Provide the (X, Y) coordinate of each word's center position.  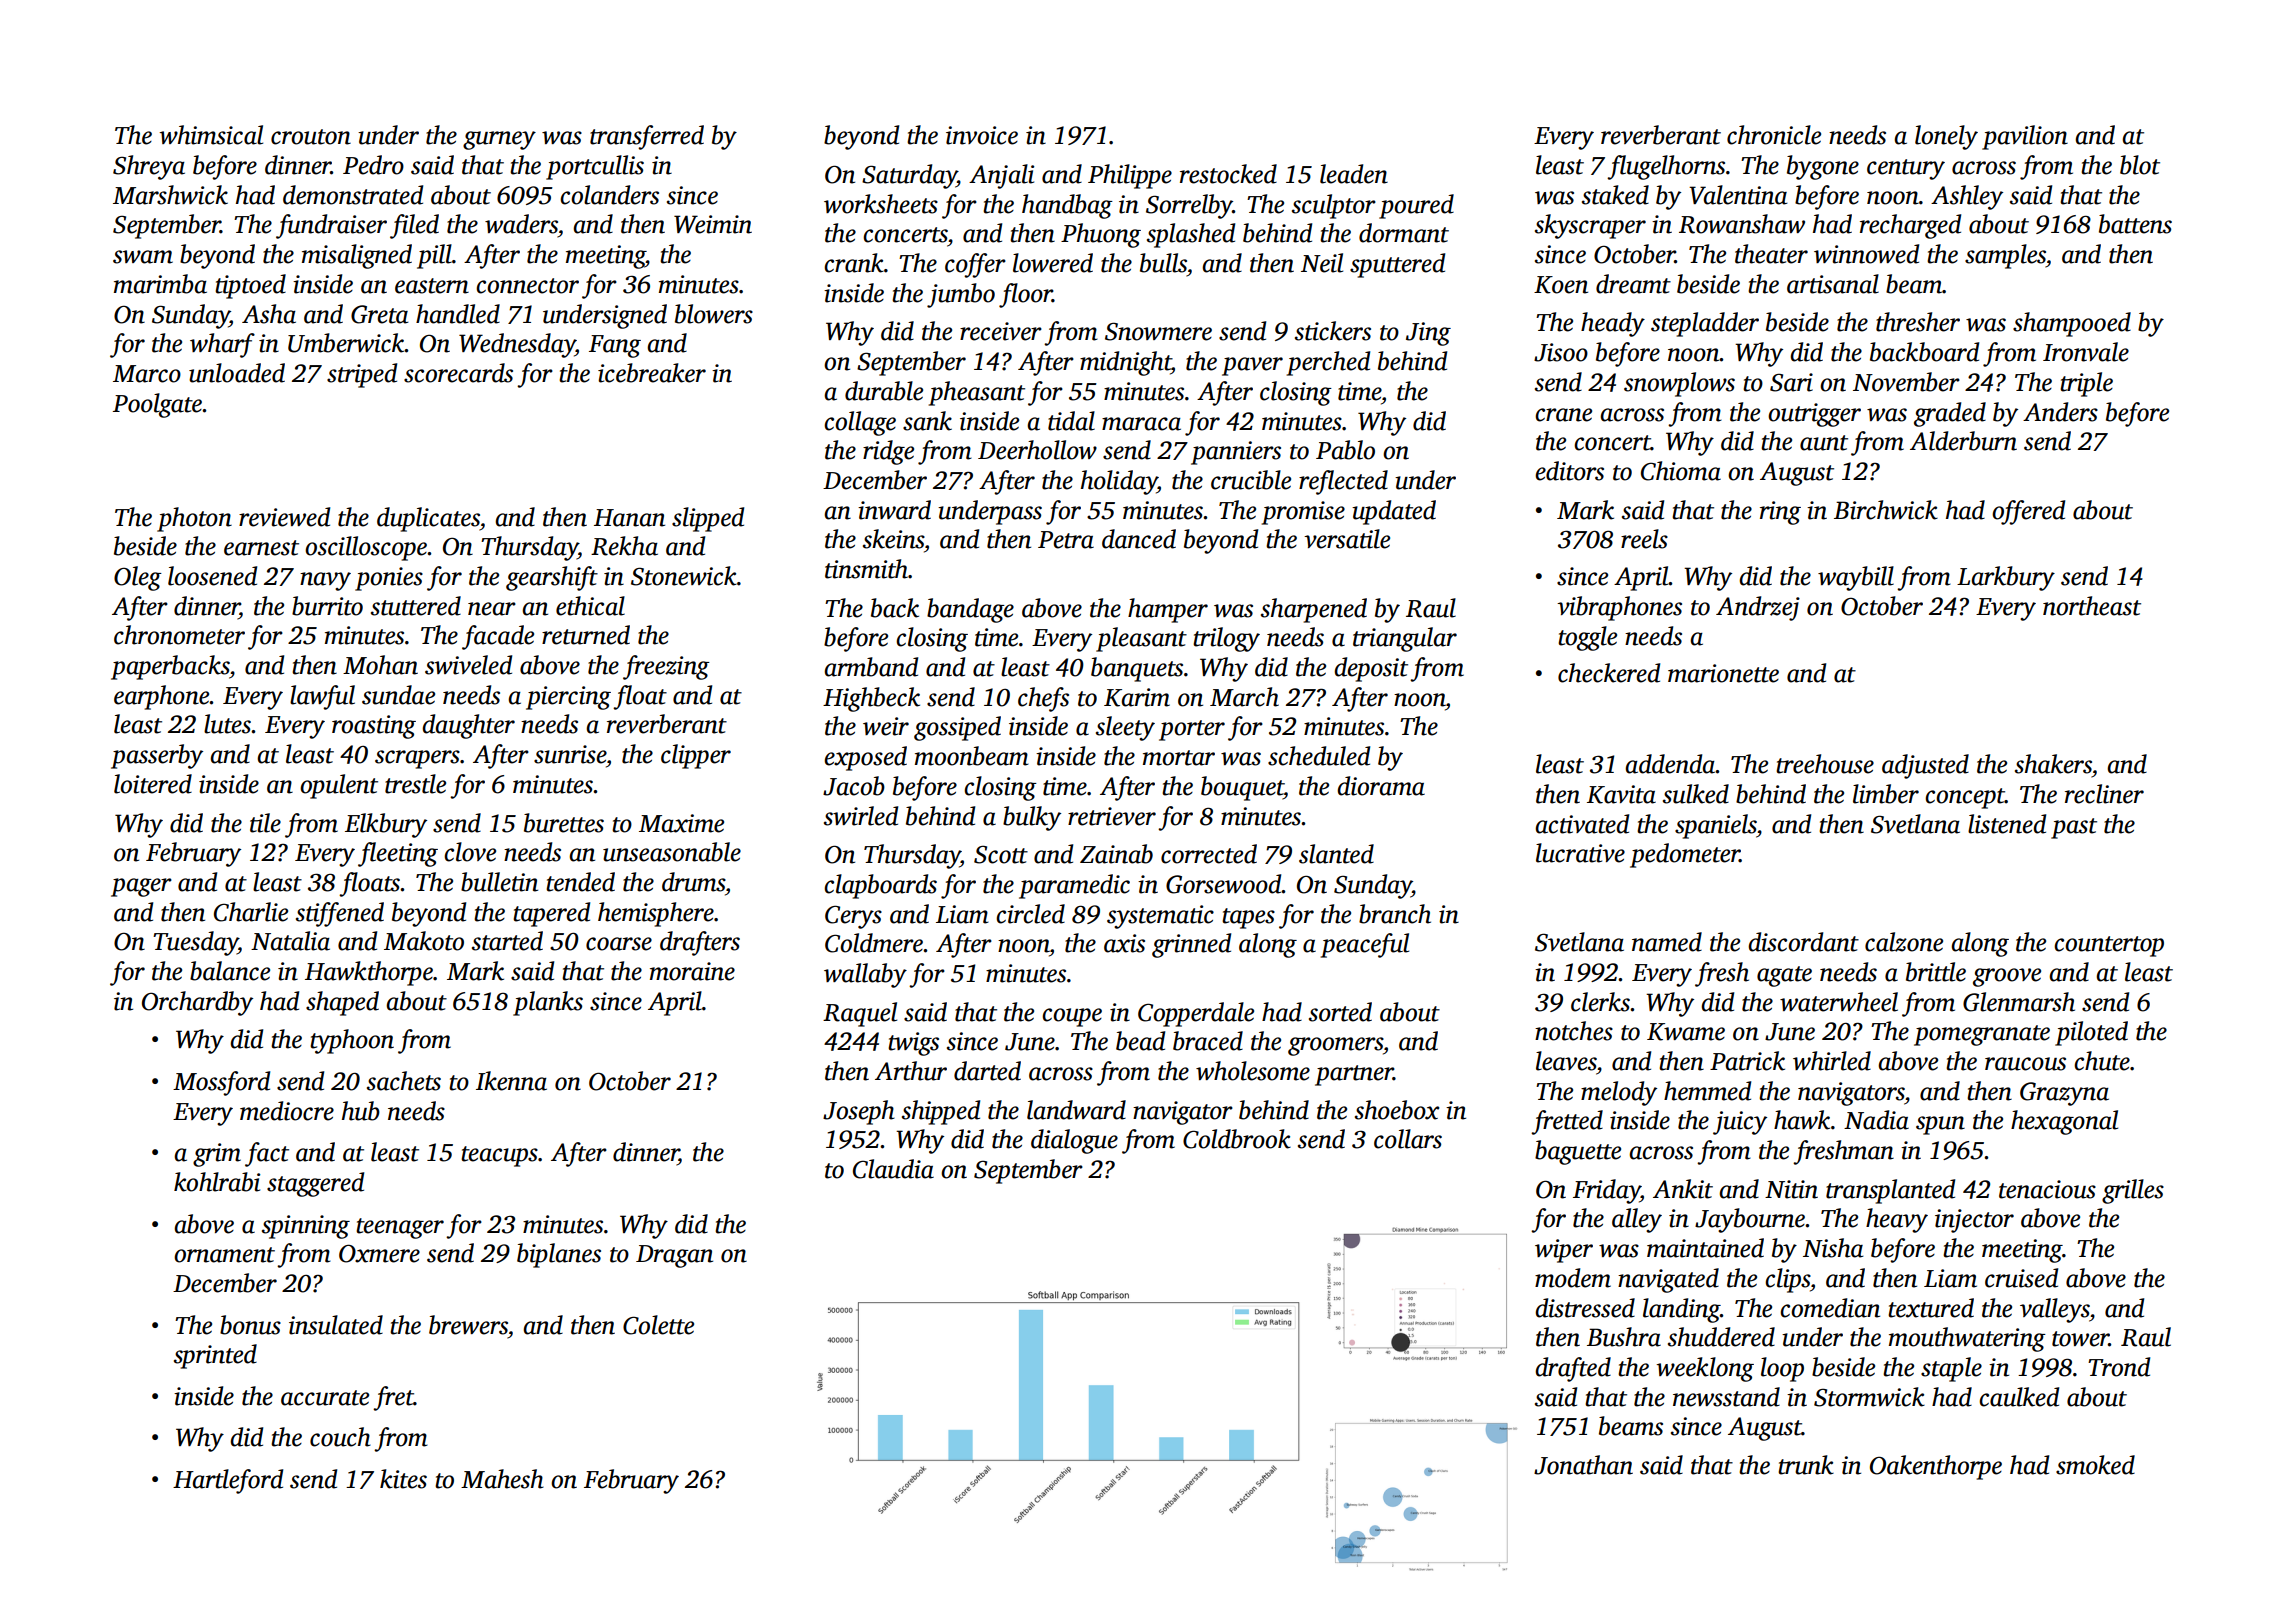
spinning (306, 1227)
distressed (1585, 1308)
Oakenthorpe (1936, 1467)
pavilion (2025, 137)
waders (521, 224)
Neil (1322, 263)
